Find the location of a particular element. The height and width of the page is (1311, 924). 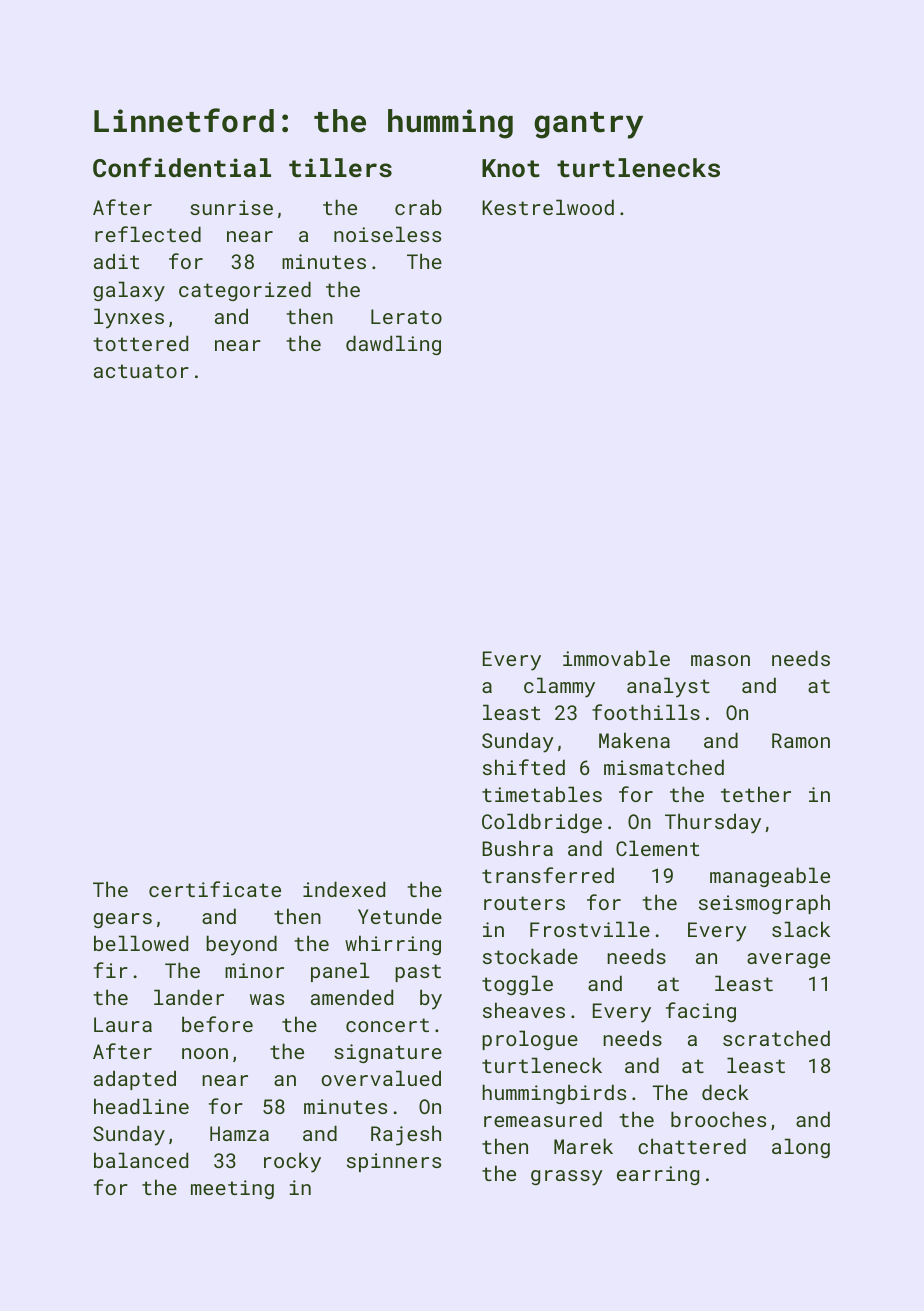

Kestrelwood is located at coordinates (548, 207).
